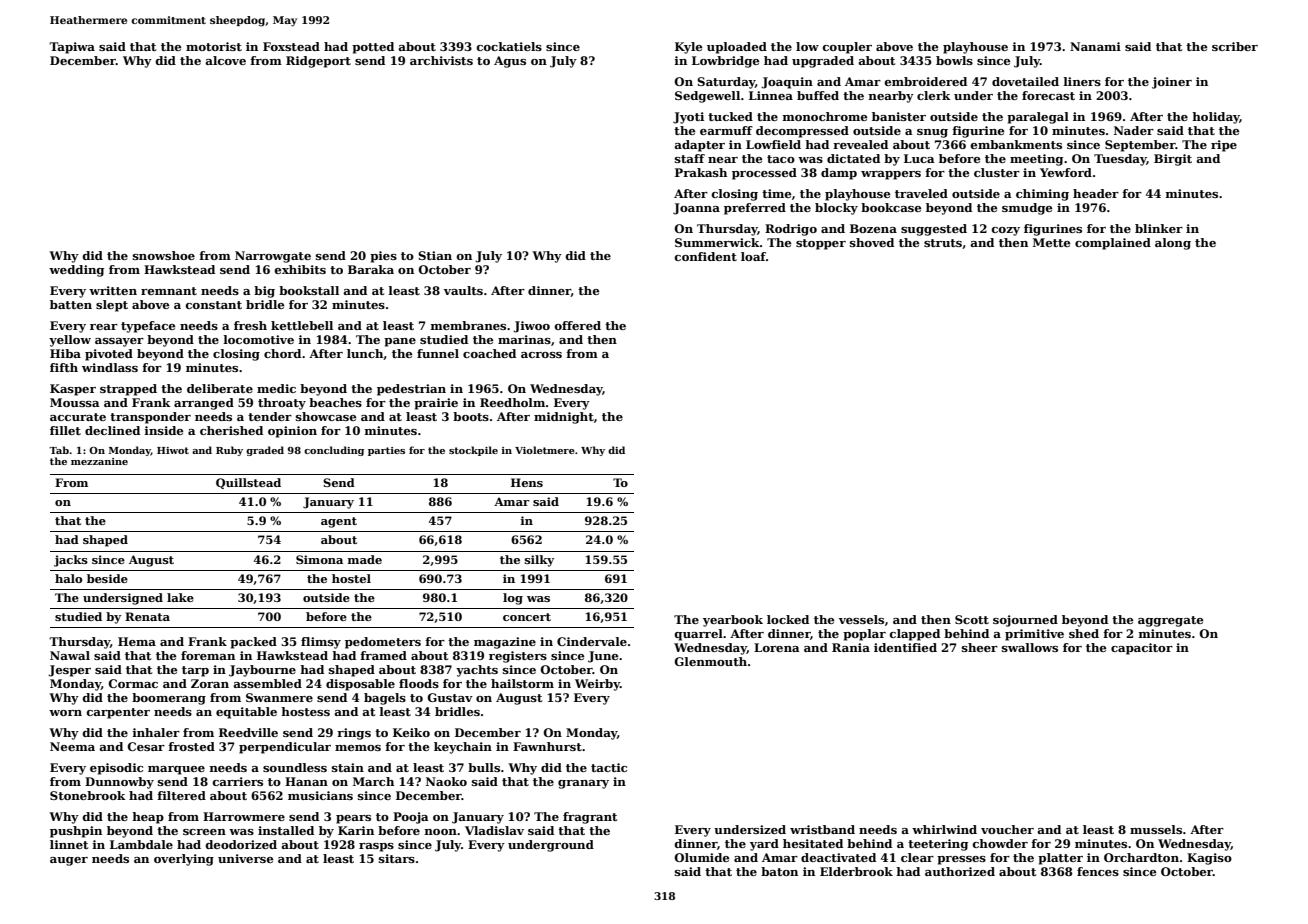 This screenshot has width=1308, height=924. I want to click on mezzanine, so click(99, 461).
